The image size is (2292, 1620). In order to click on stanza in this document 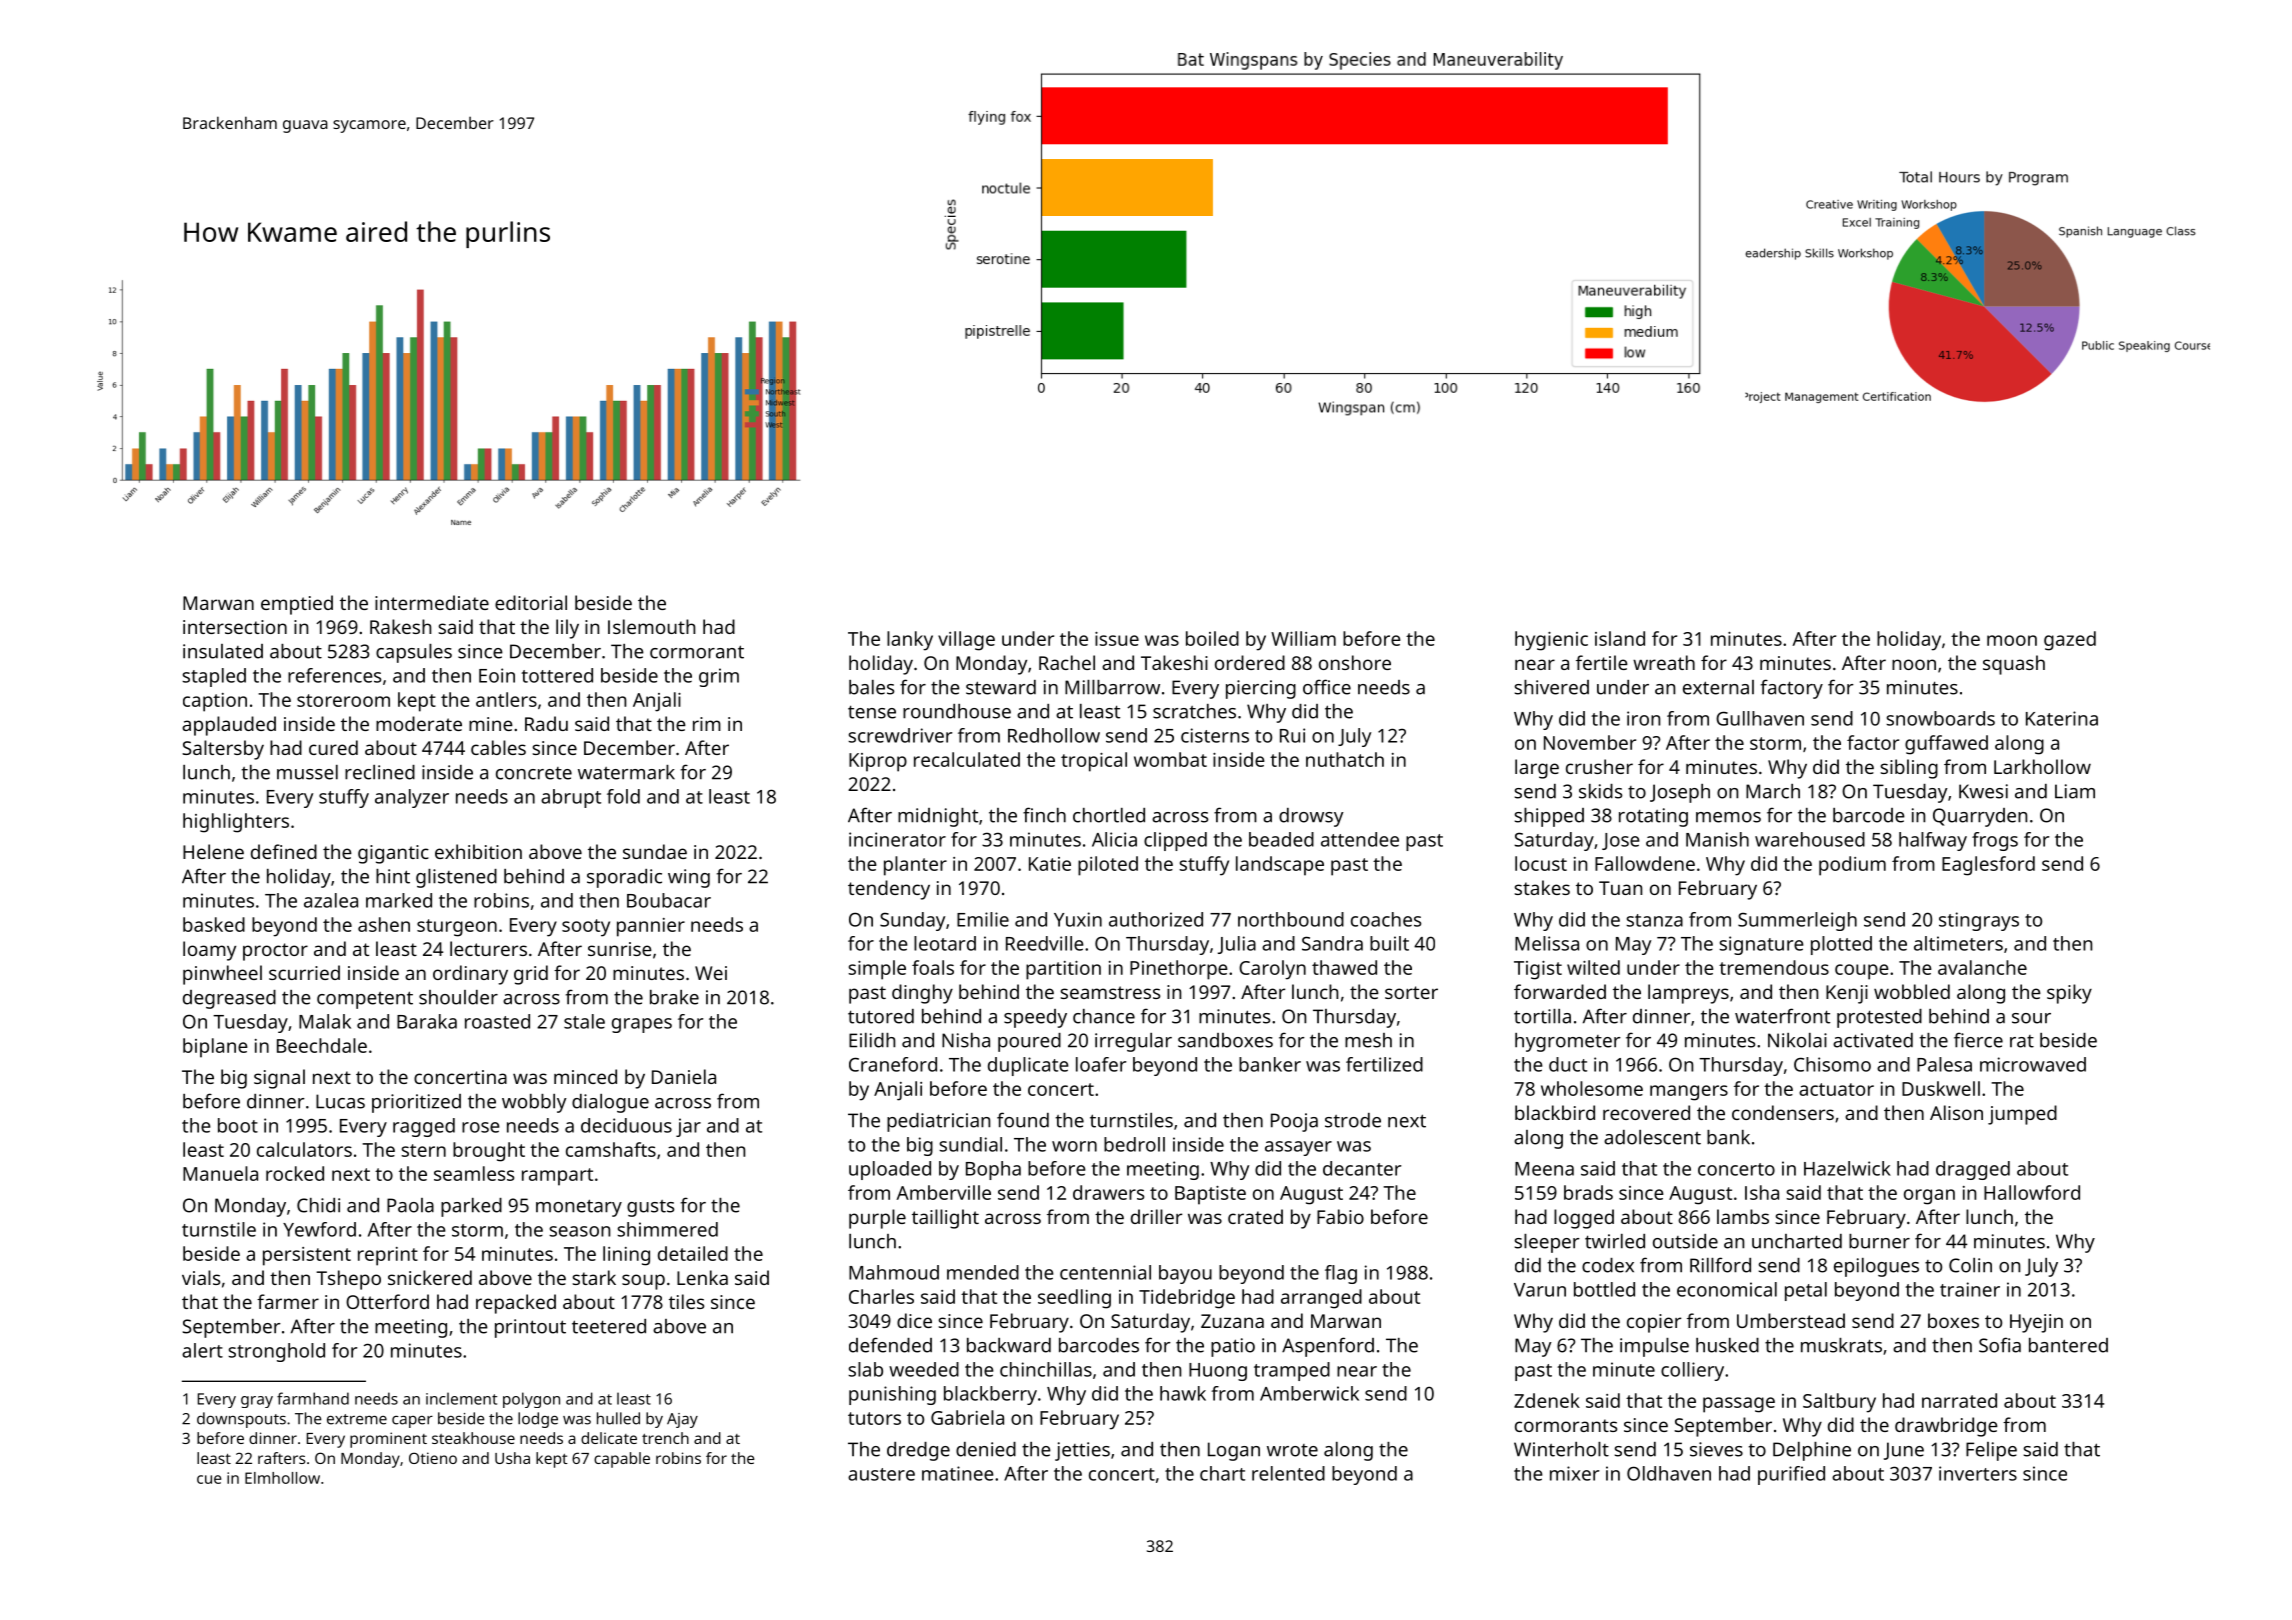, I will do `click(1654, 920)`.
